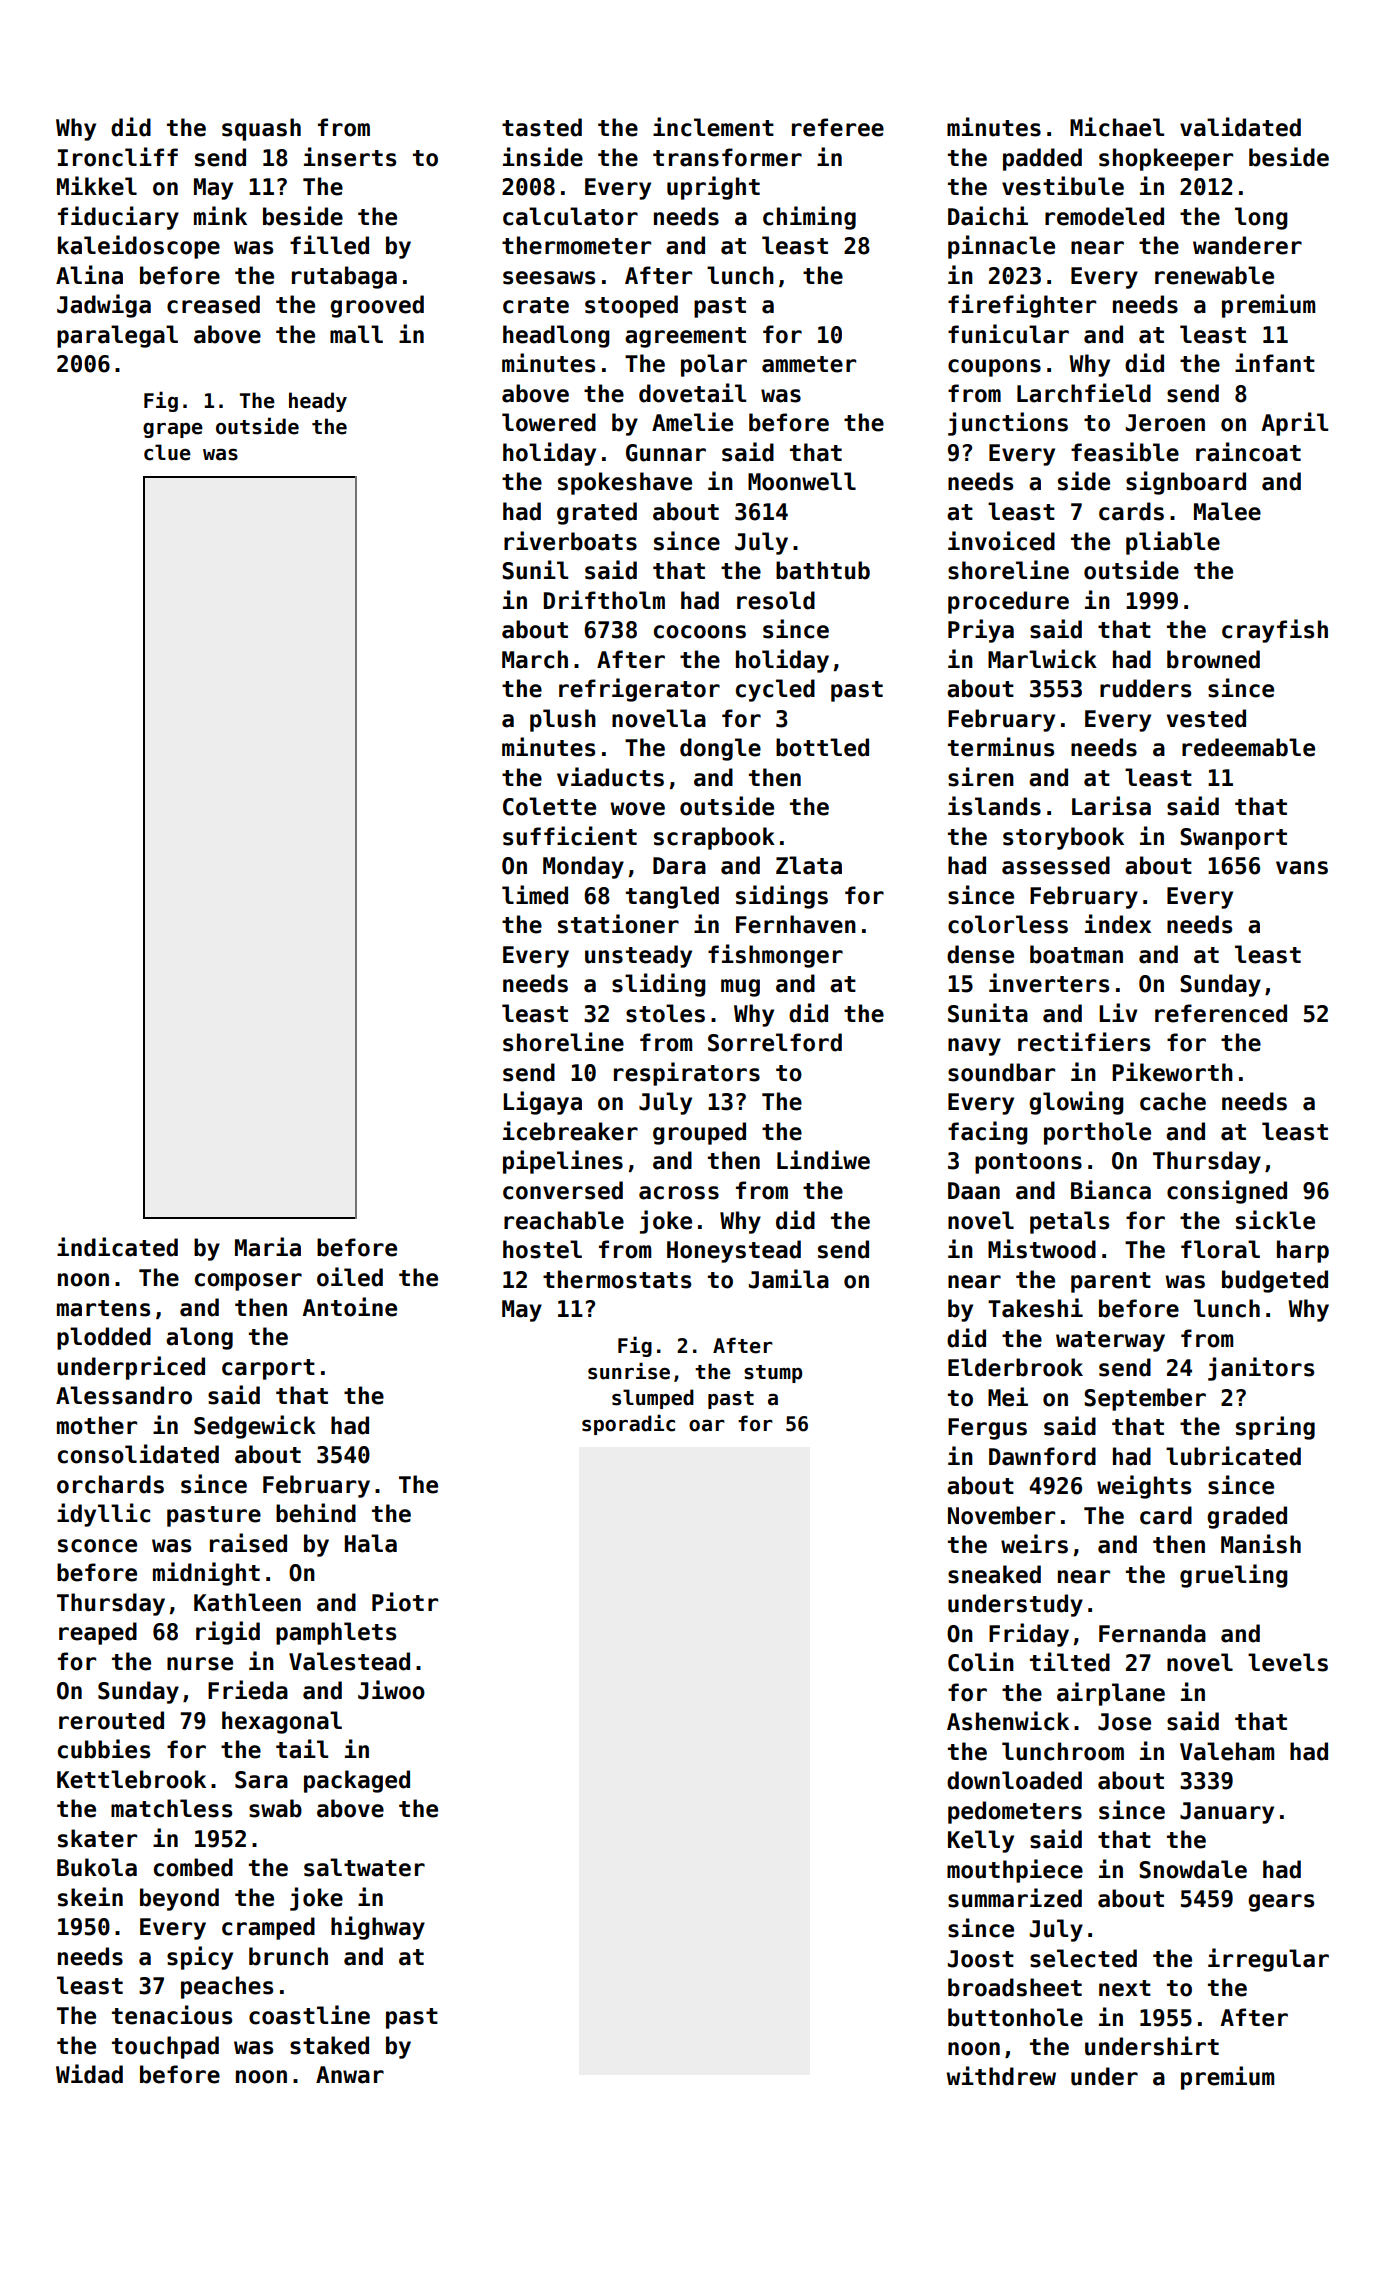 This page has width=1390, height=2289. What do you see at coordinates (378, 1928) in the page?
I see `highway` at bounding box center [378, 1928].
